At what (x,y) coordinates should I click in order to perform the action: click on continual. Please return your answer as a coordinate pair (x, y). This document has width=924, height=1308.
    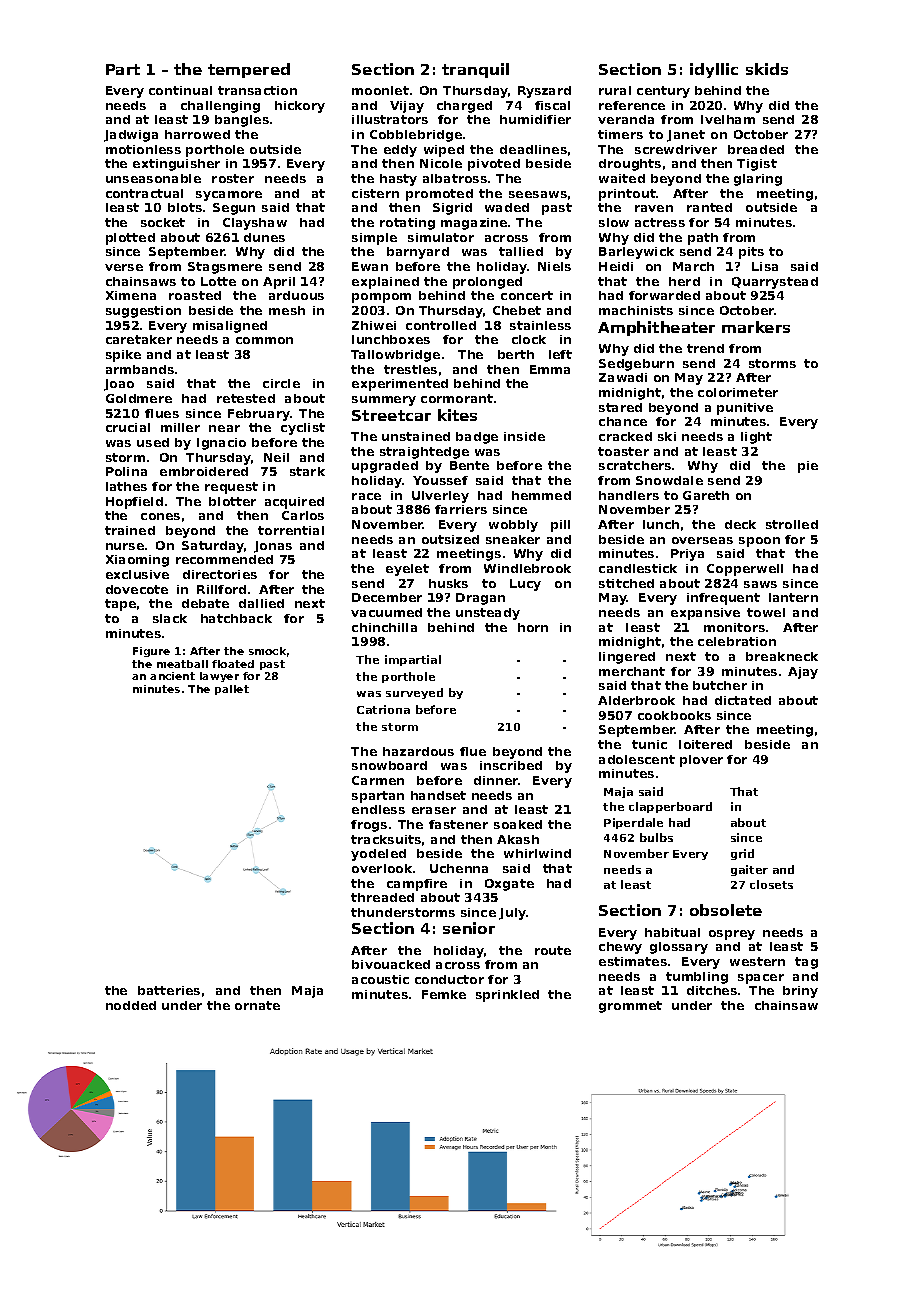
    Looking at the image, I should click on (180, 90).
